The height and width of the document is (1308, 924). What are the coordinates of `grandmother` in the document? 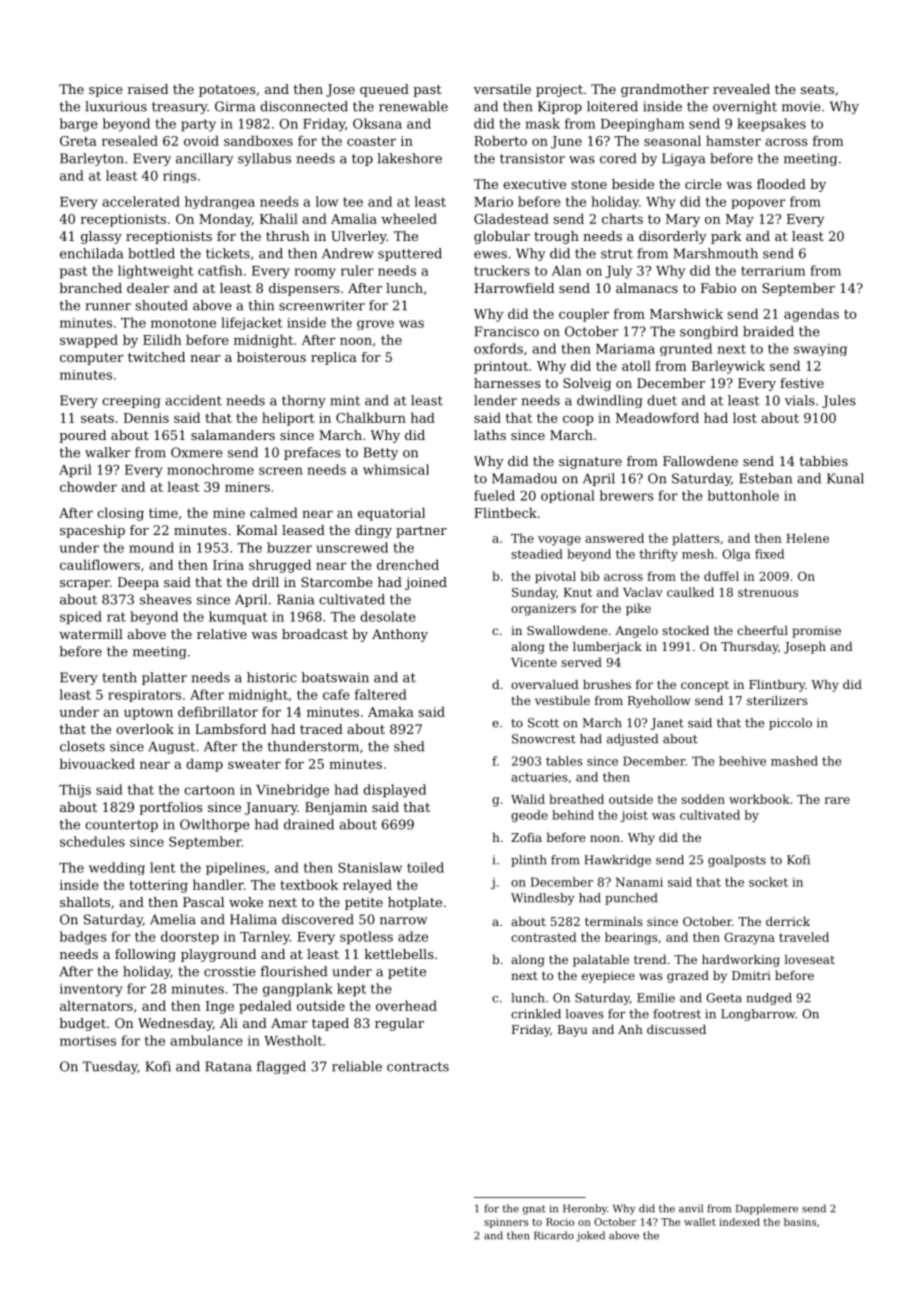 It's located at (665, 90).
